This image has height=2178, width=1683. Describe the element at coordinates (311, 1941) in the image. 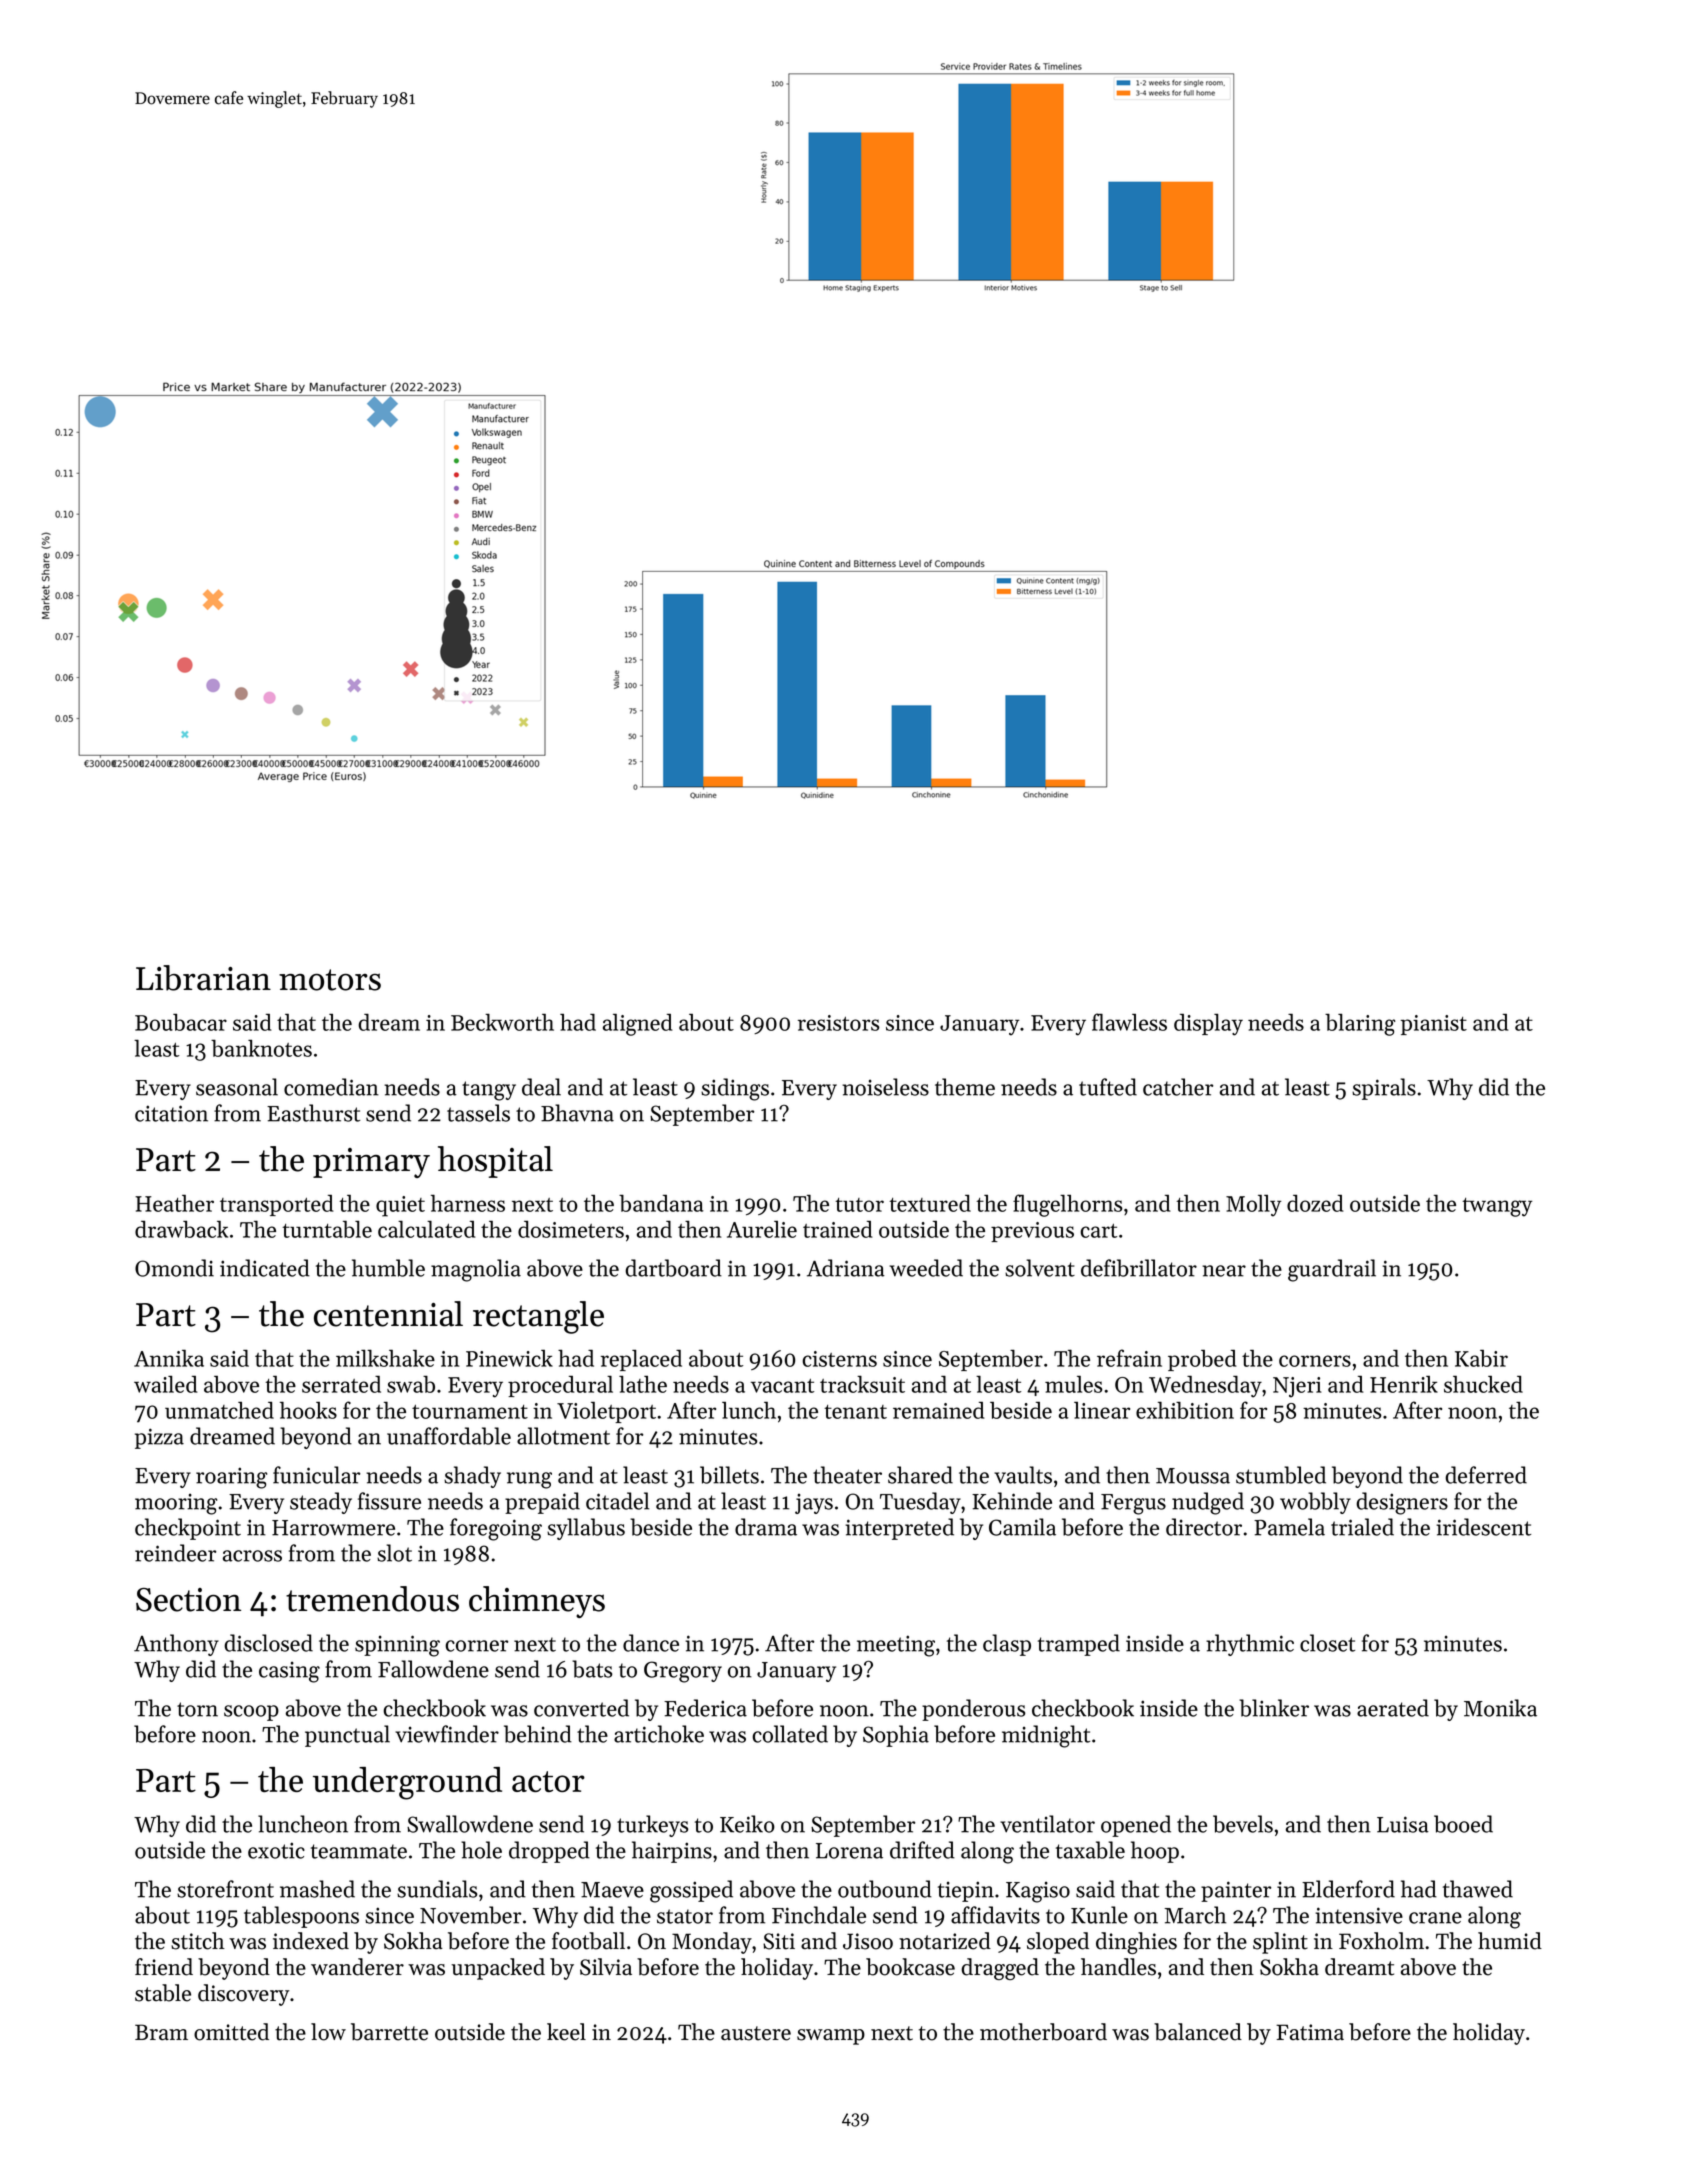

I see `indexed` at that location.
